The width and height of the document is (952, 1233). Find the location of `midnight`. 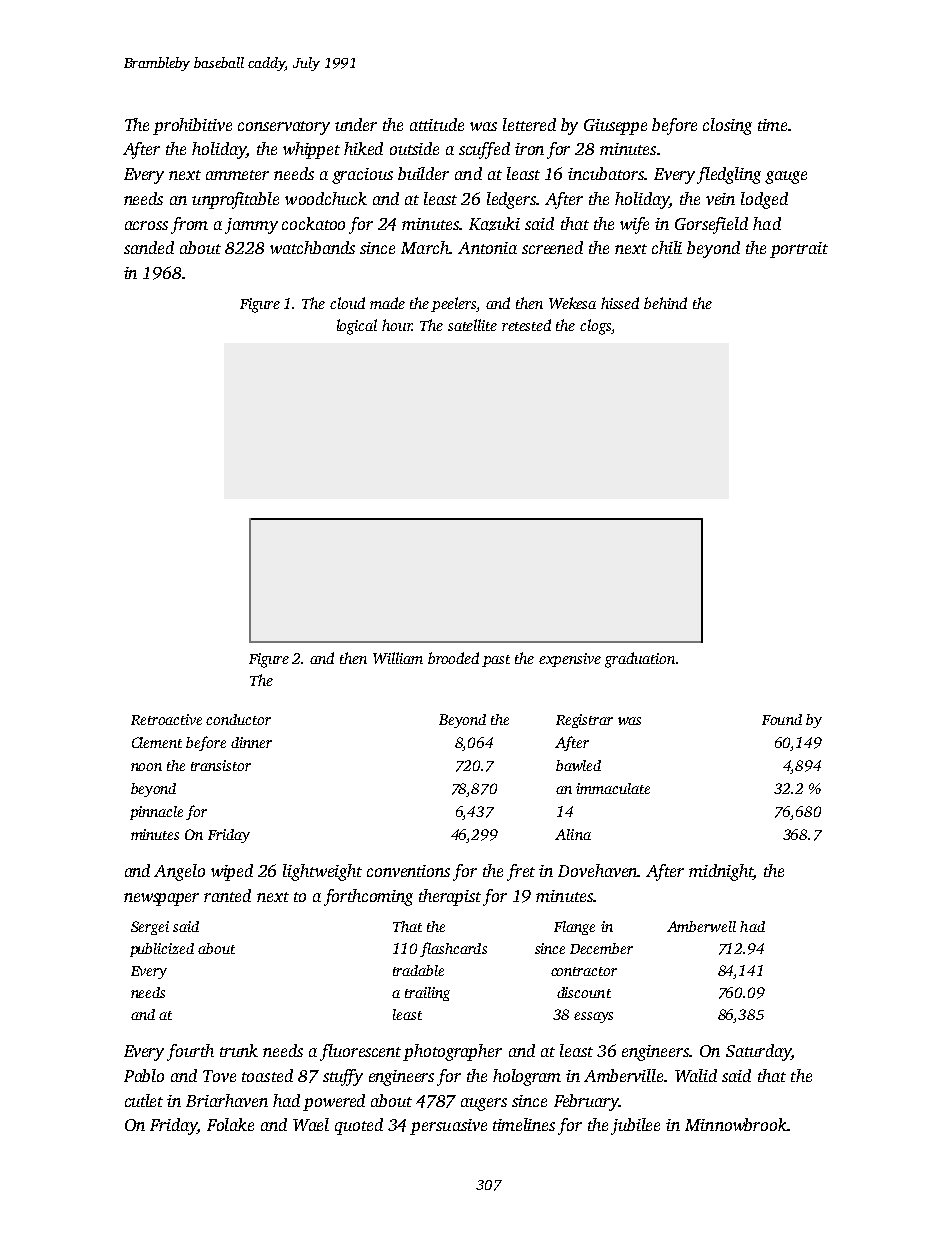

midnight is located at coordinates (721, 872).
